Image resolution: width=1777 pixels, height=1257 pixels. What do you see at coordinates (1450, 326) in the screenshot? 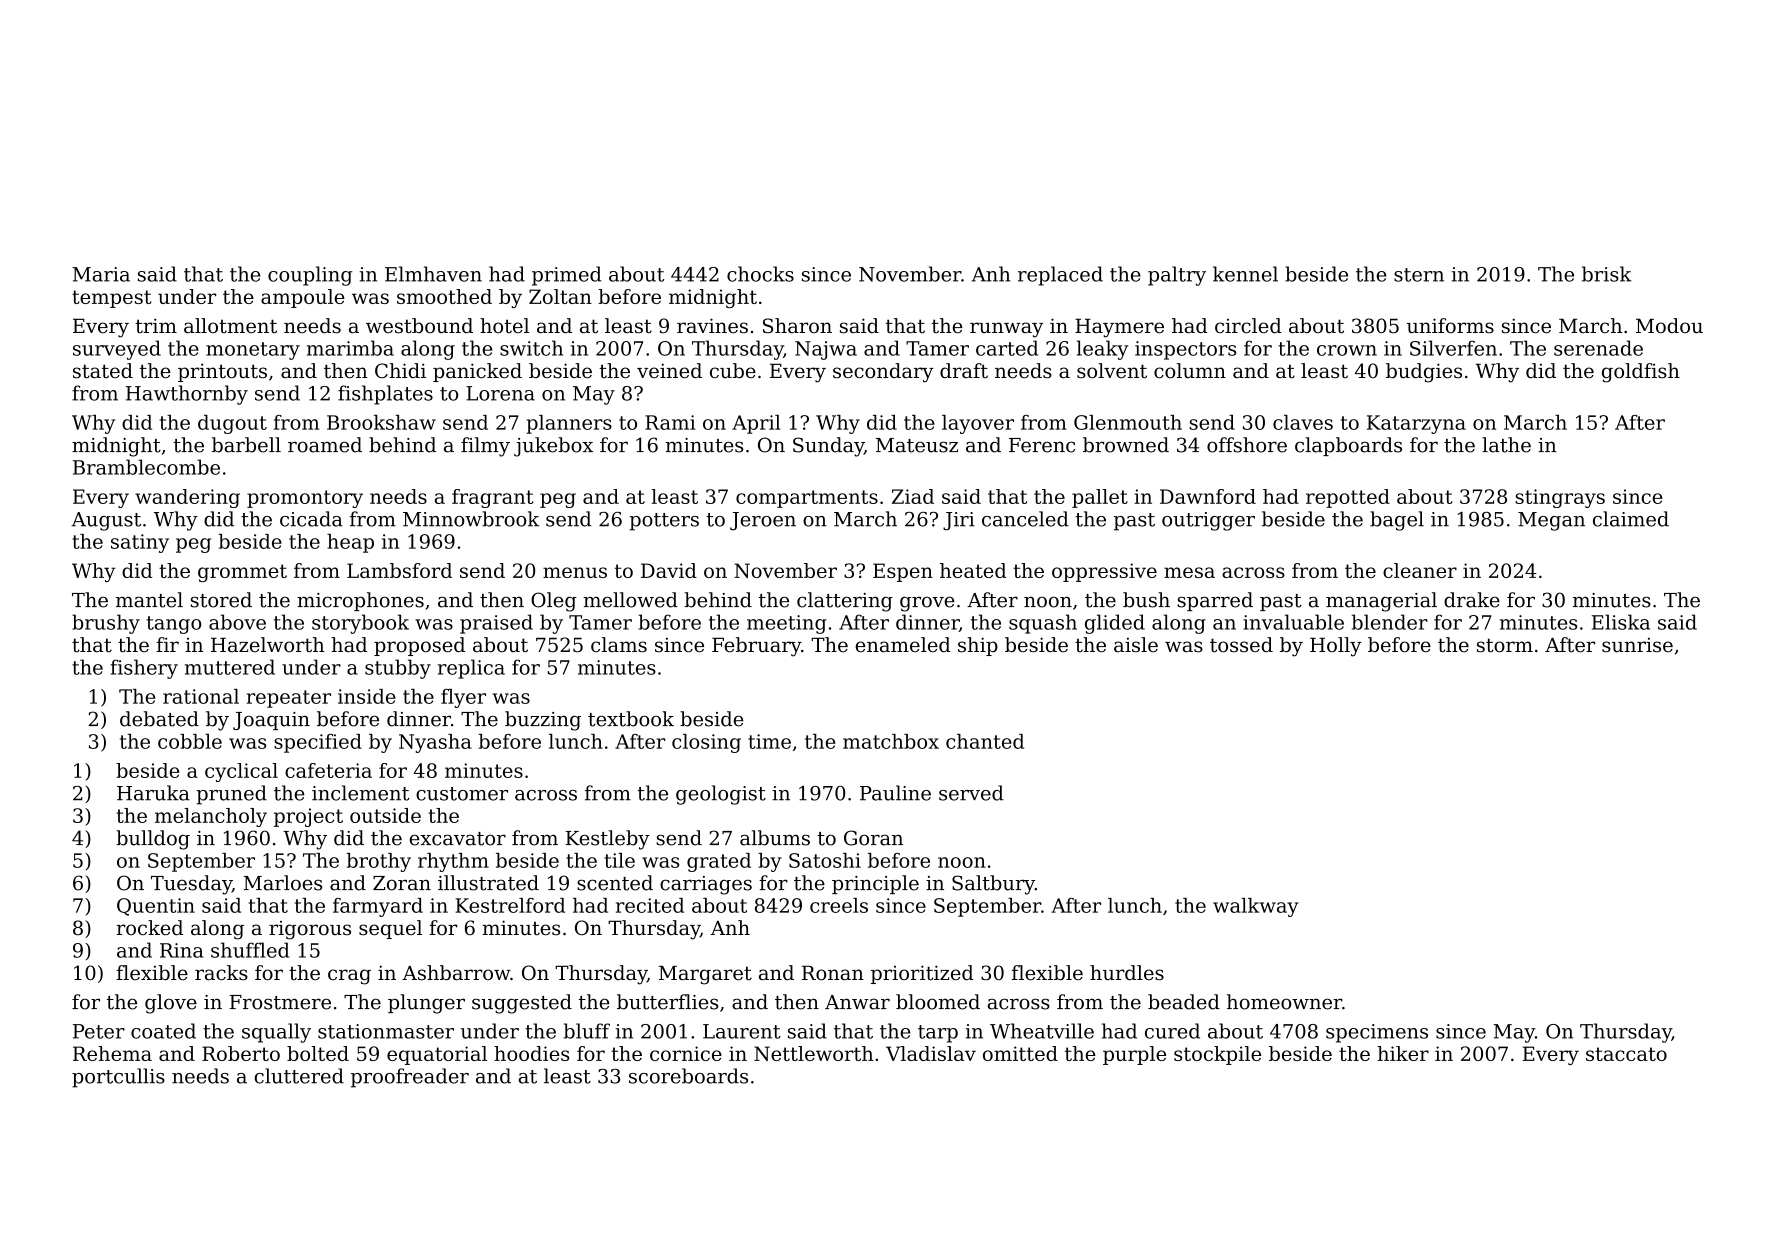
I see `uniforms` at bounding box center [1450, 326].
